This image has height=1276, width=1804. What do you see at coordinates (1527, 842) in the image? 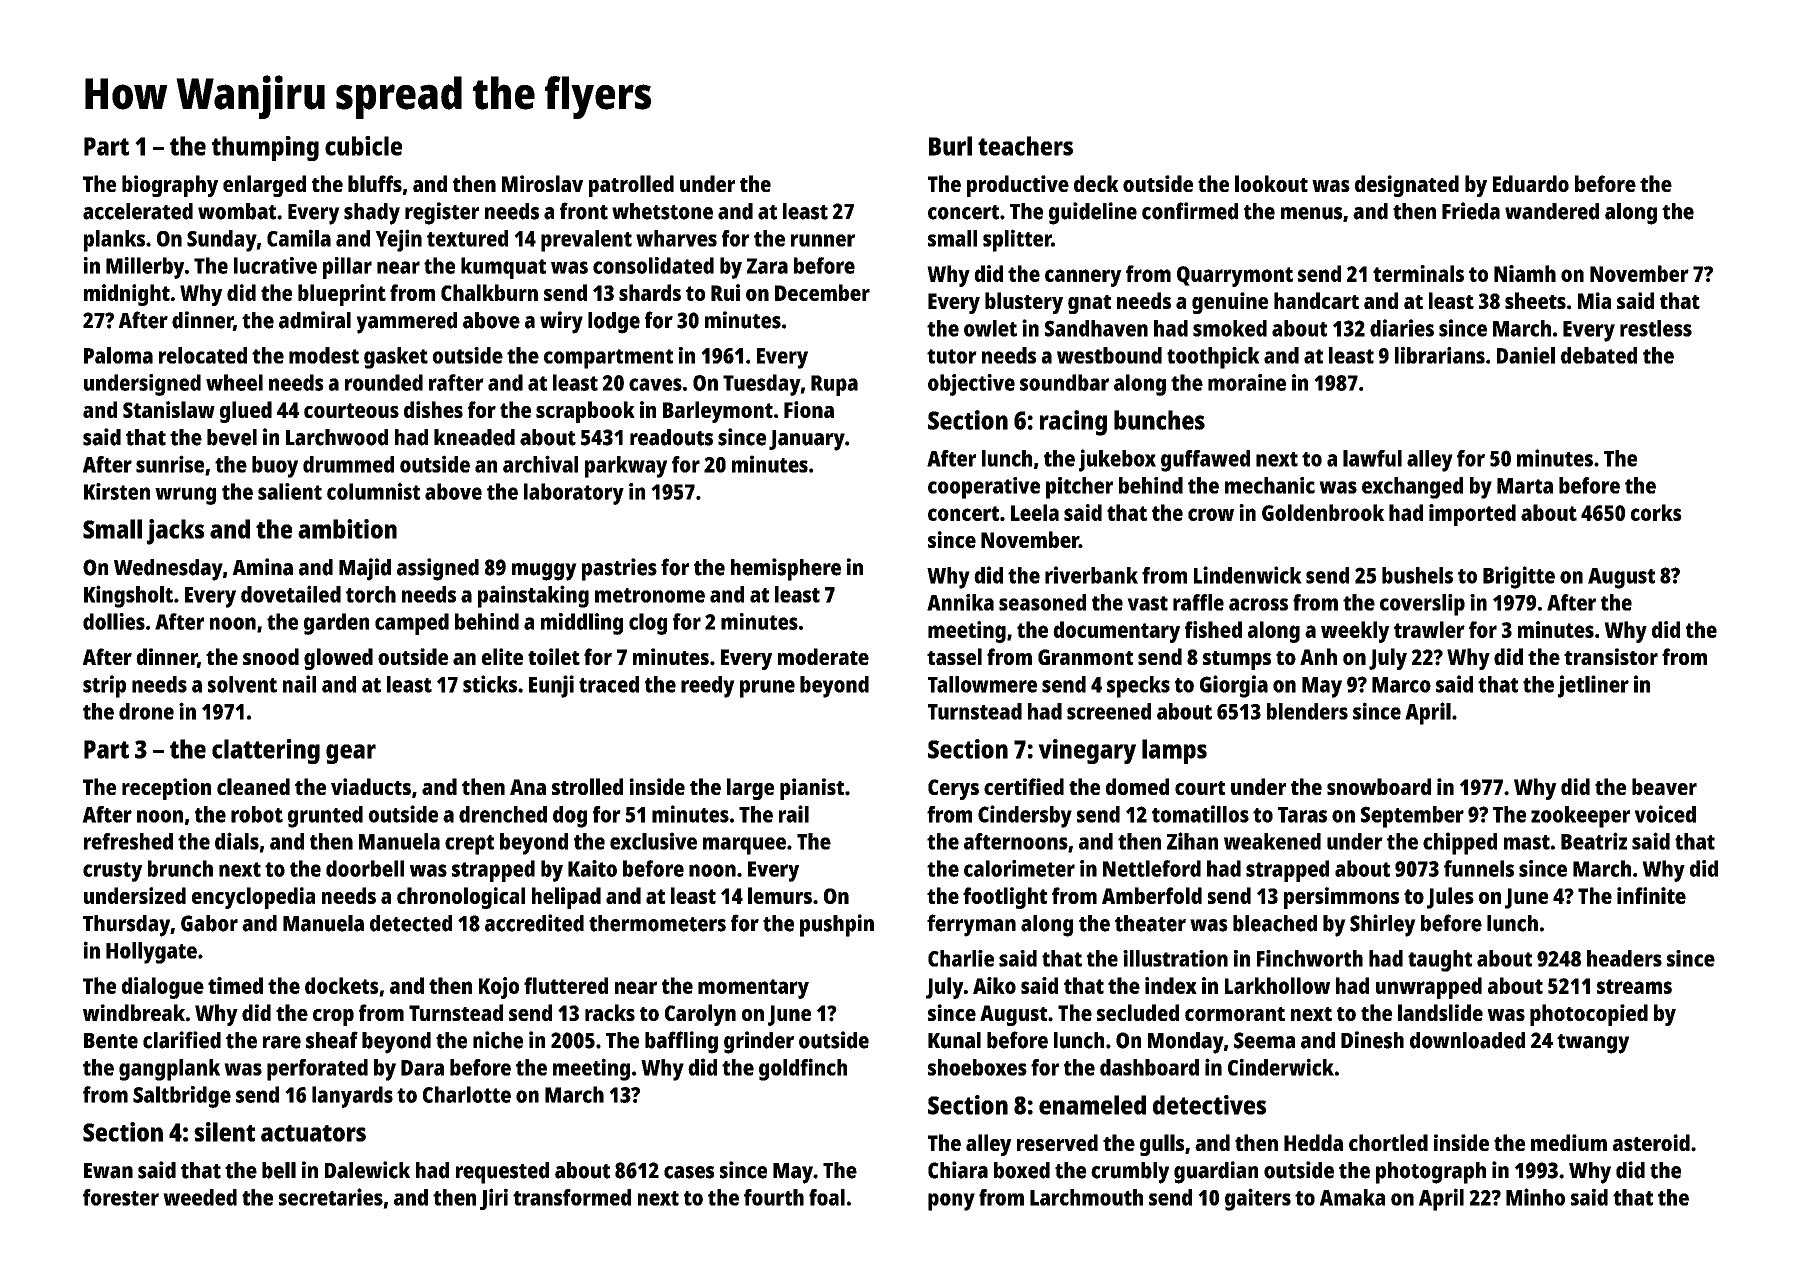
I see `mast` at bounding box center [1527, 842].
